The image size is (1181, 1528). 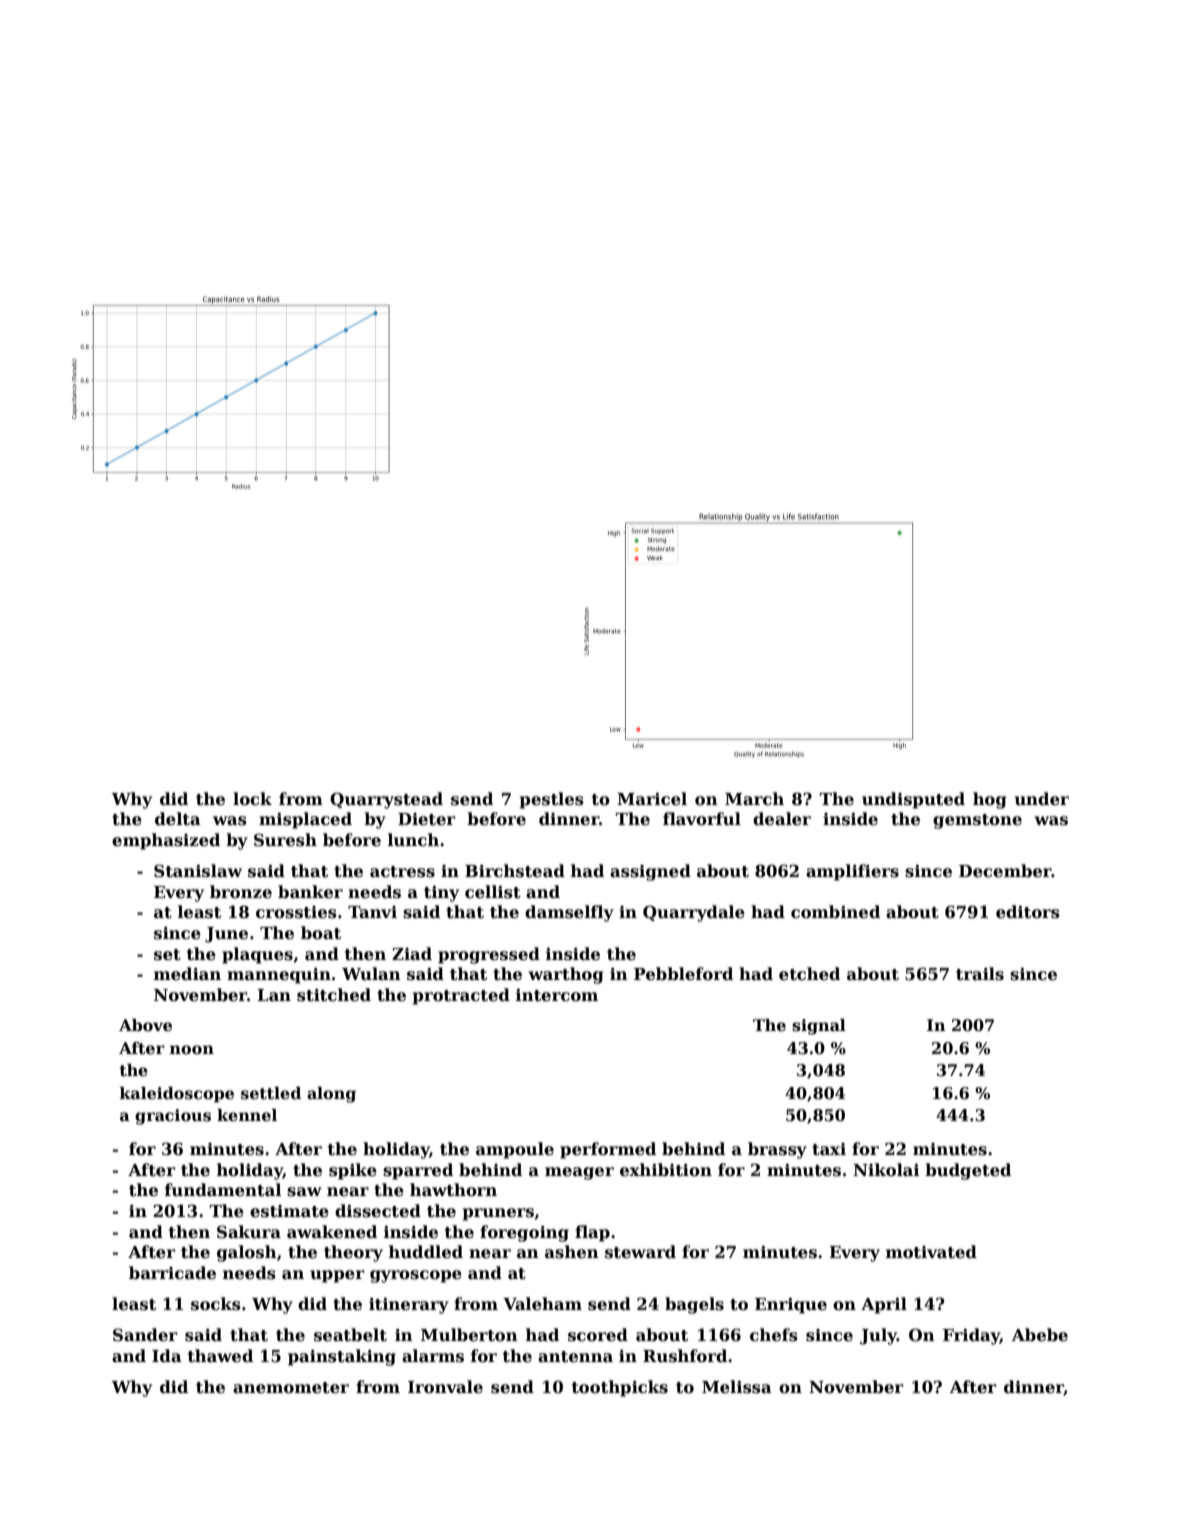 What do you see at coordinates (913, 800) in the document?
I see `undisputed` at bounding box center [913, 800].
